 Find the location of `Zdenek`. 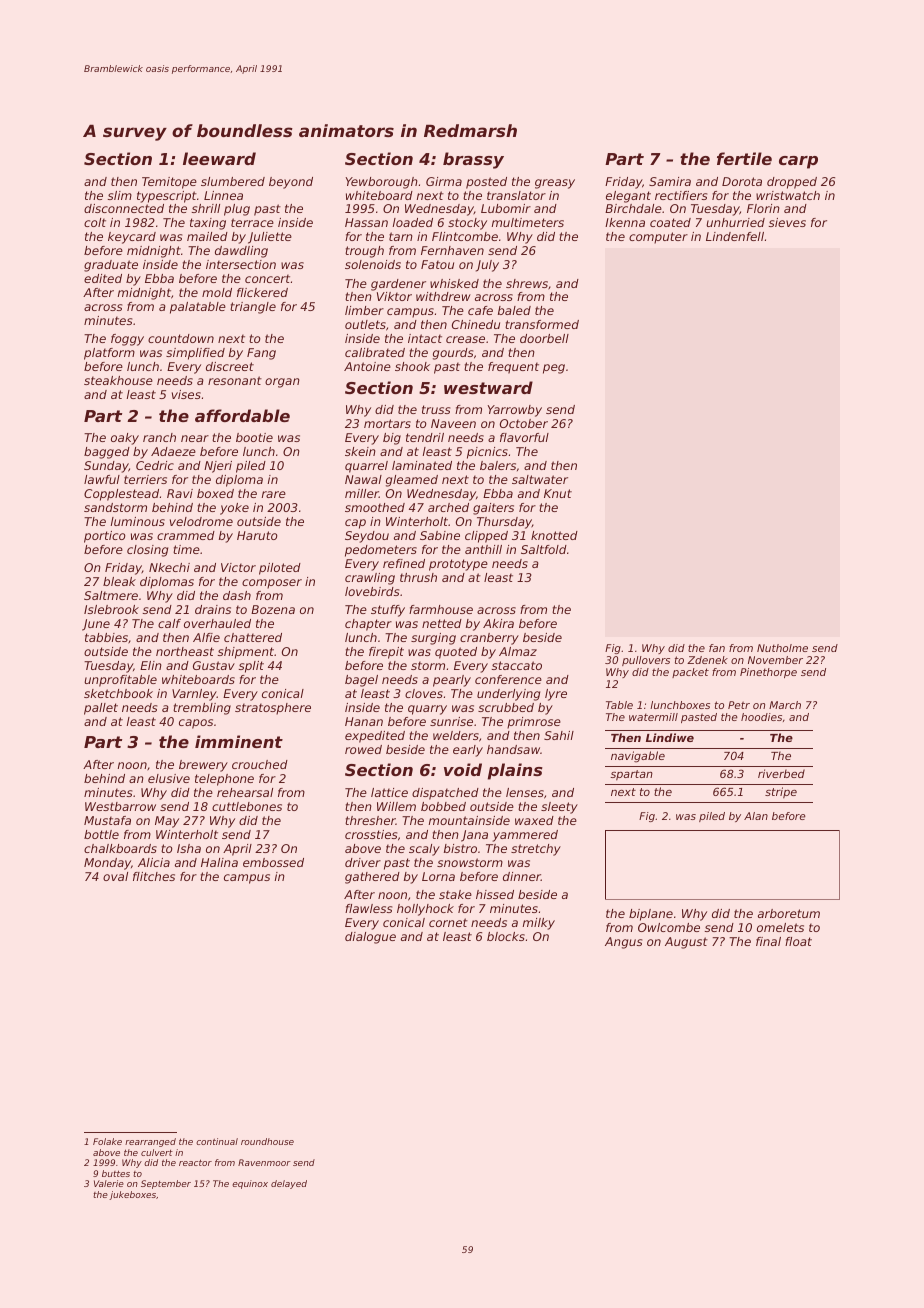

Zdenek is located at coordinates (707, 660).
